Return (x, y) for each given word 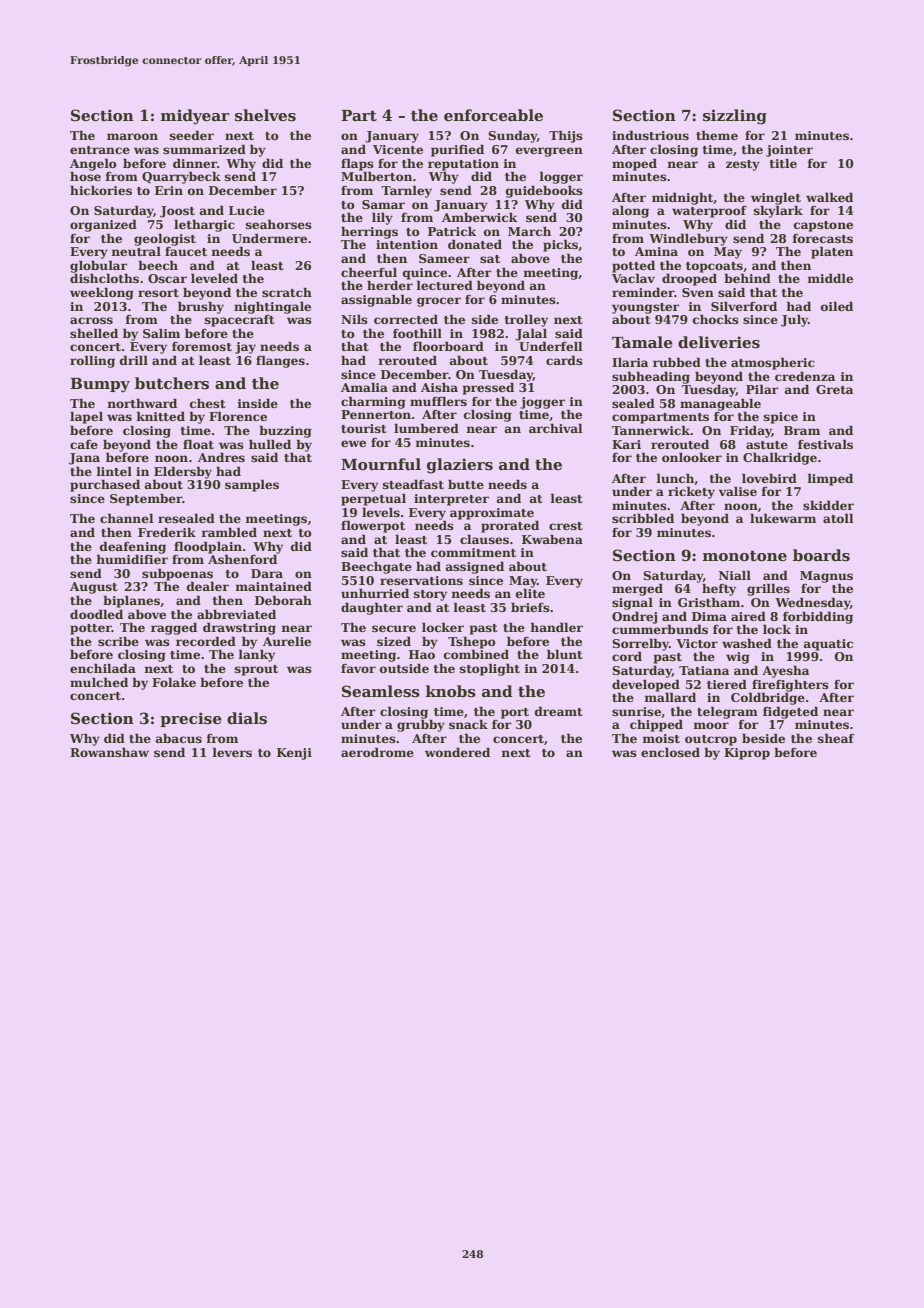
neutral (136, 251)
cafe (84, 444)
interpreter (451, 500)
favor (358, 668)
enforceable (493, 115)
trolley (526, 320)
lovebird (769, 478)
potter (91, 629)
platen (832, 252)
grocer (439, 302)
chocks (716, 319)
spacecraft (240, 321)
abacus (179, 738)
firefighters (790, 685)
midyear (195, 117)
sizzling (735, 117)
